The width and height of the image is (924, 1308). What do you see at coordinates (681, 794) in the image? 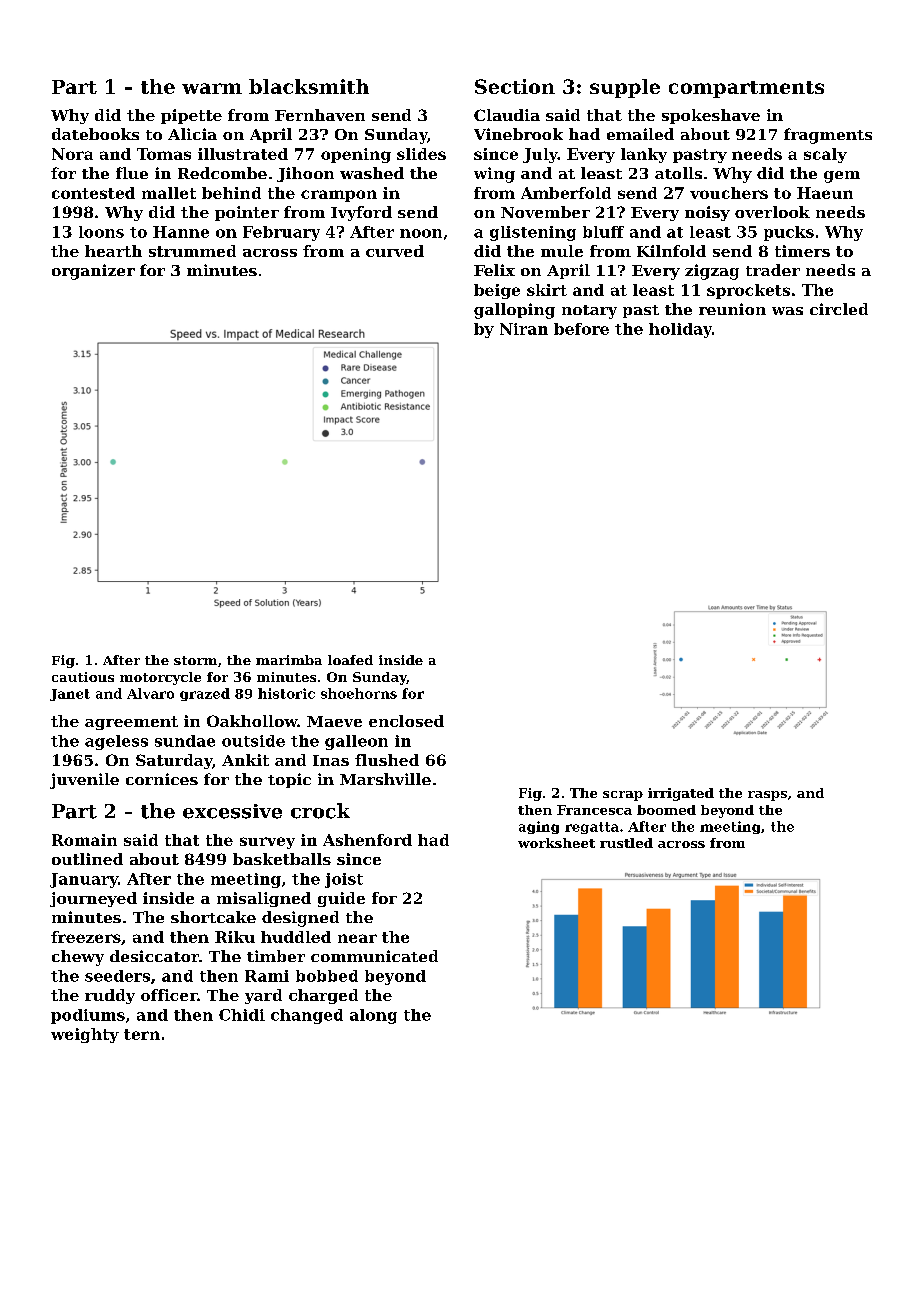
I see `irrigated` at bounding box center [681, 794].
